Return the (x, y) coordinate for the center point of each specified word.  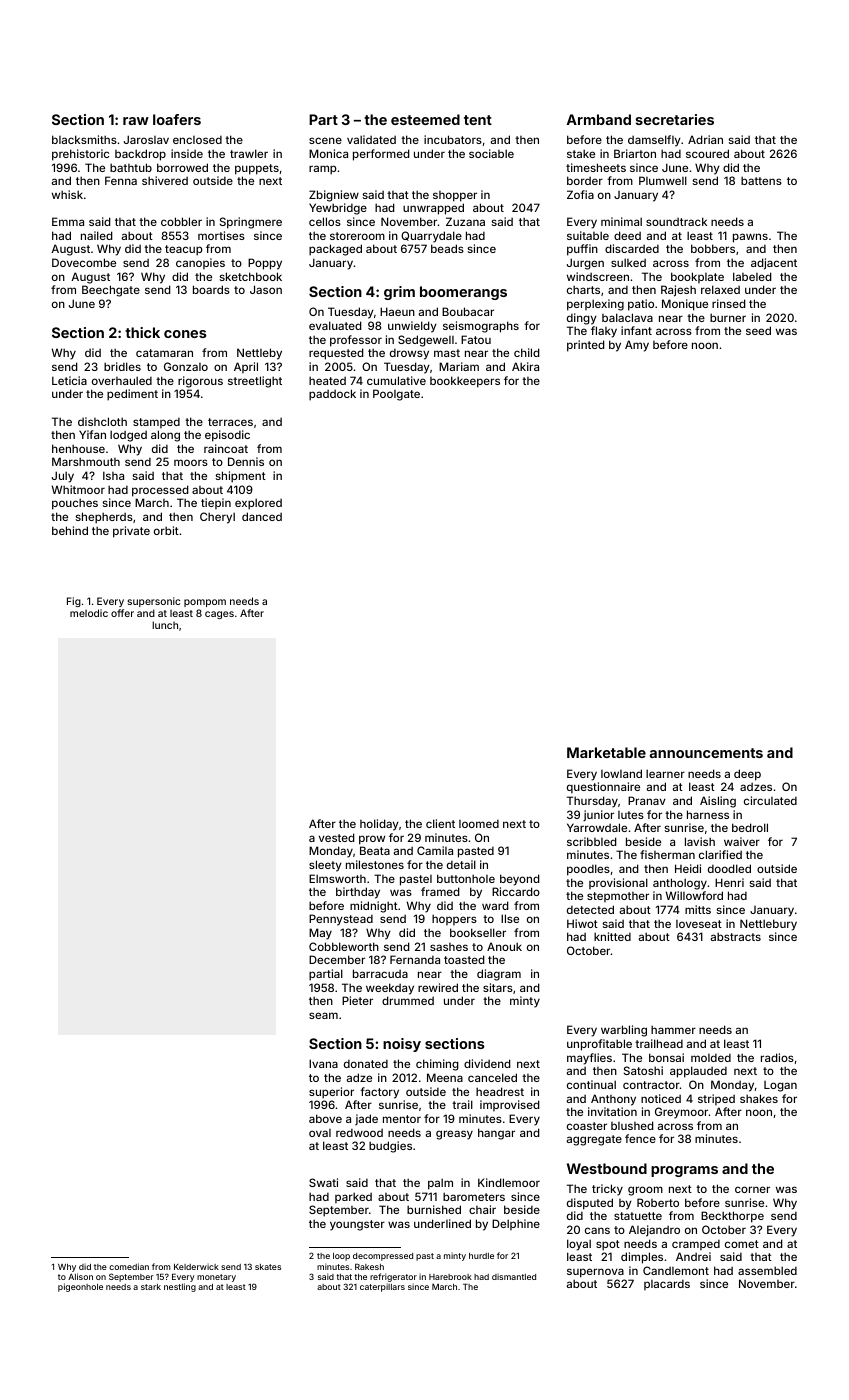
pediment (132, 395)
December (337, 959)
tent (478, 120)
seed (758, 330)
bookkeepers (465, 382)
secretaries (675, 119)
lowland (621, 773)
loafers (177, 119)
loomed (479, 824)
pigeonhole (80, 1287)
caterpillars (382, 1287)
